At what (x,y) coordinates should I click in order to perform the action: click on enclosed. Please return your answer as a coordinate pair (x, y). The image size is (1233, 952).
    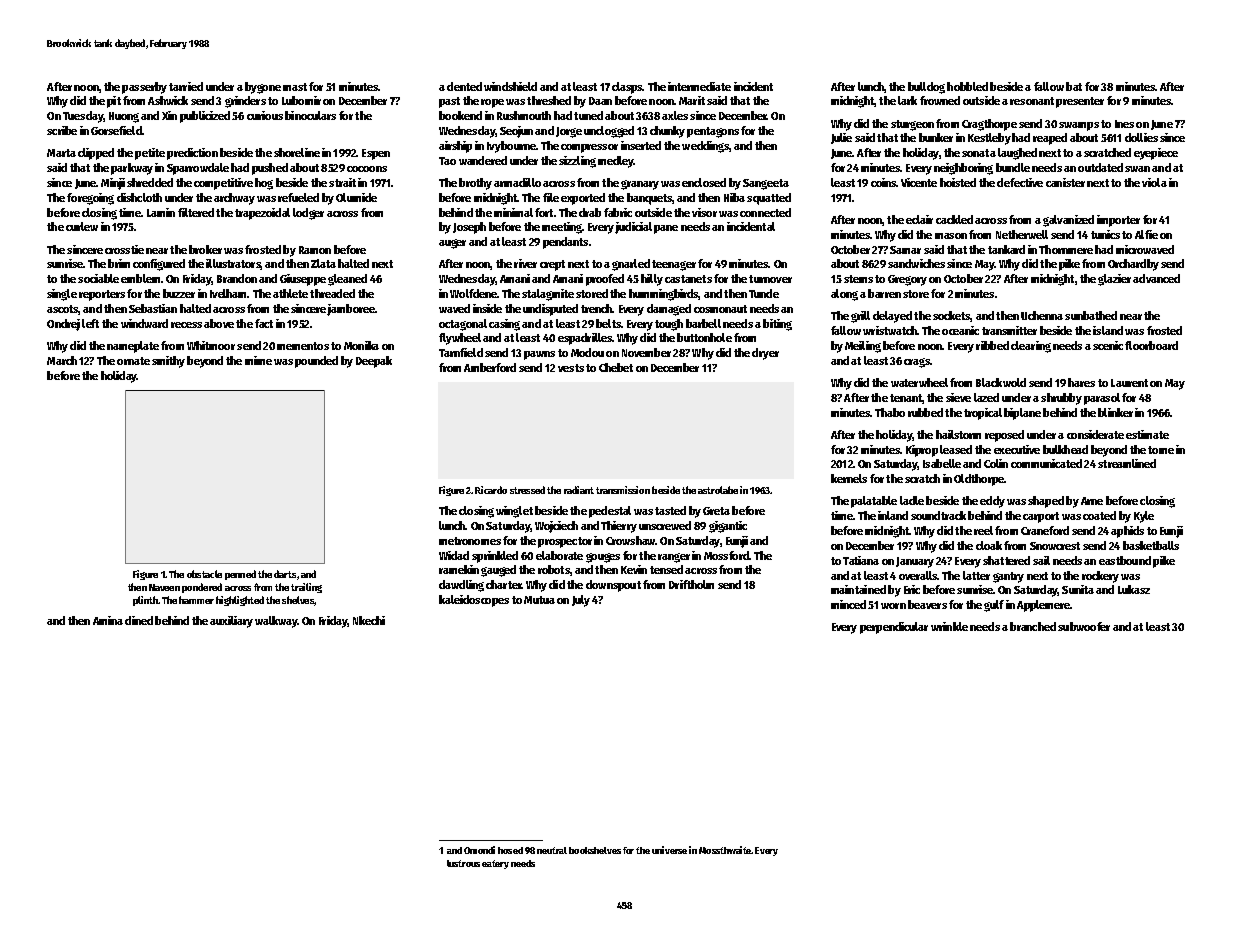
    Looking at the image, I should click on (704, 182).
